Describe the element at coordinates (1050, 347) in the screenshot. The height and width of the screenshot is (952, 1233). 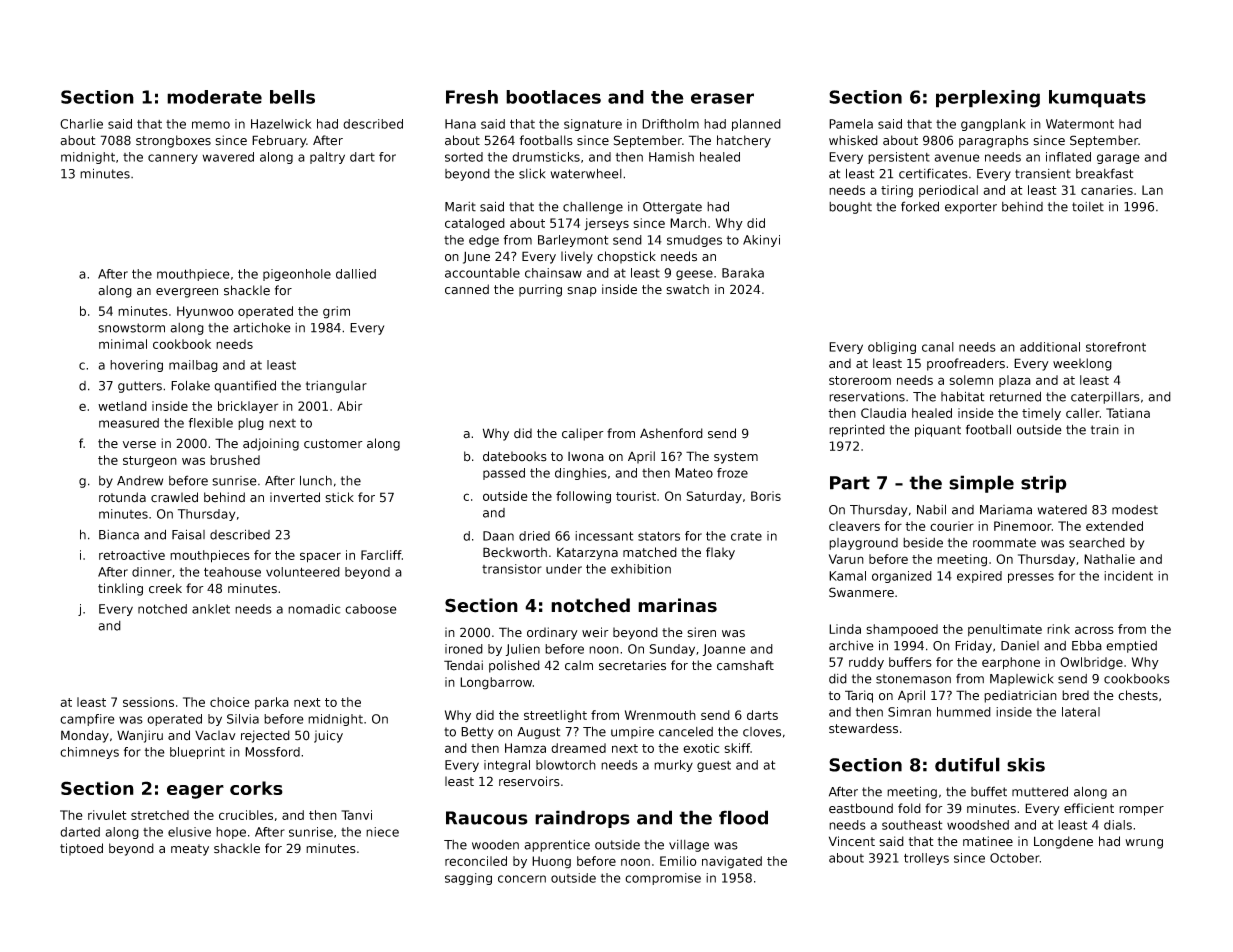
I see `additional` at that location.
